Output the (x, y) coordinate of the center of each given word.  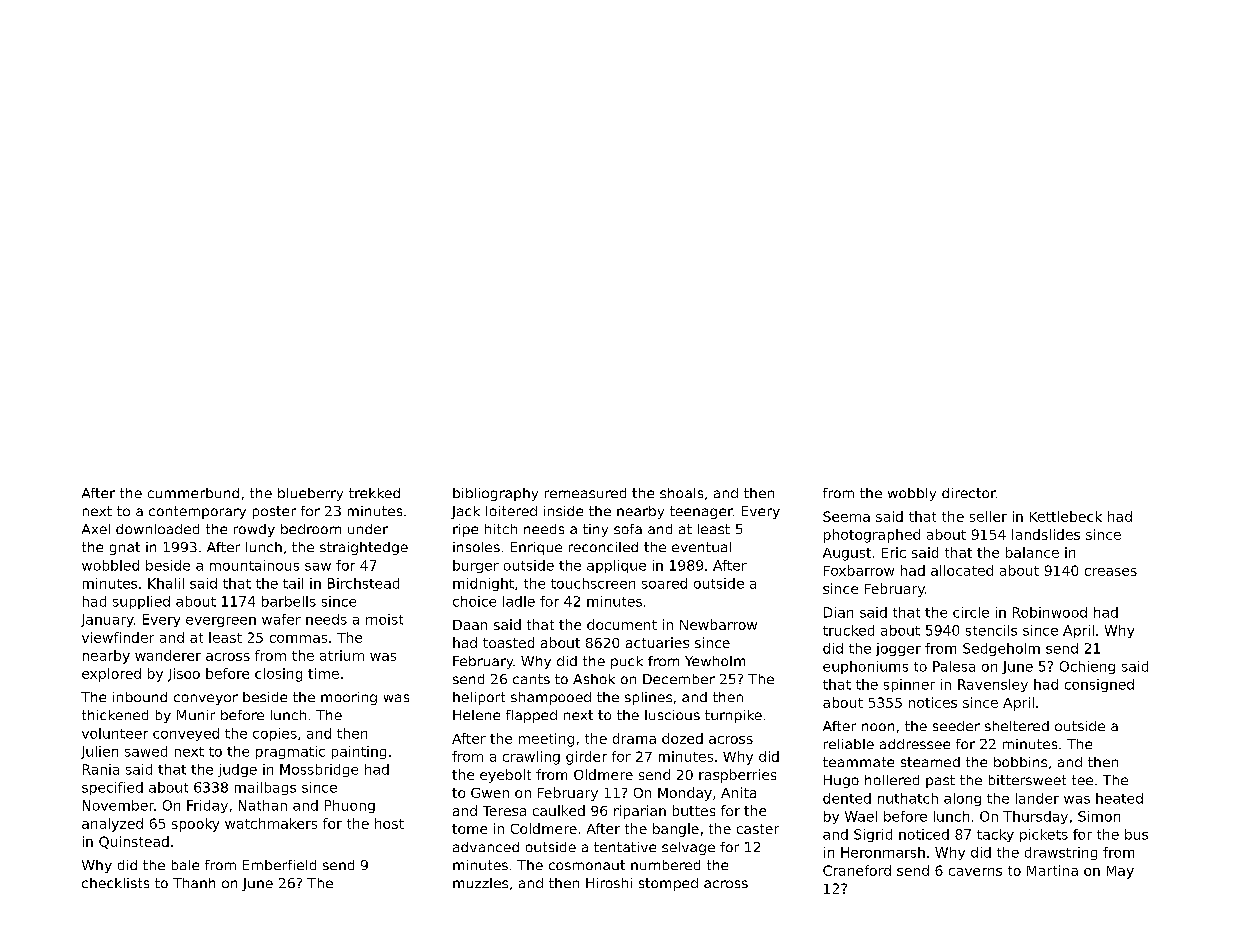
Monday (685, 794)
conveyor (206, 699)
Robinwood (1050, 612)
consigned (1099, 685)
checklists (115, 883)
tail (293, 583)
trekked (374, 493)
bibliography (495, 494)
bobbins (1020, 762)
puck (627, 662)
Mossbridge (319, 770)
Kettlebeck (1066, 516)
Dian (838, 612)
